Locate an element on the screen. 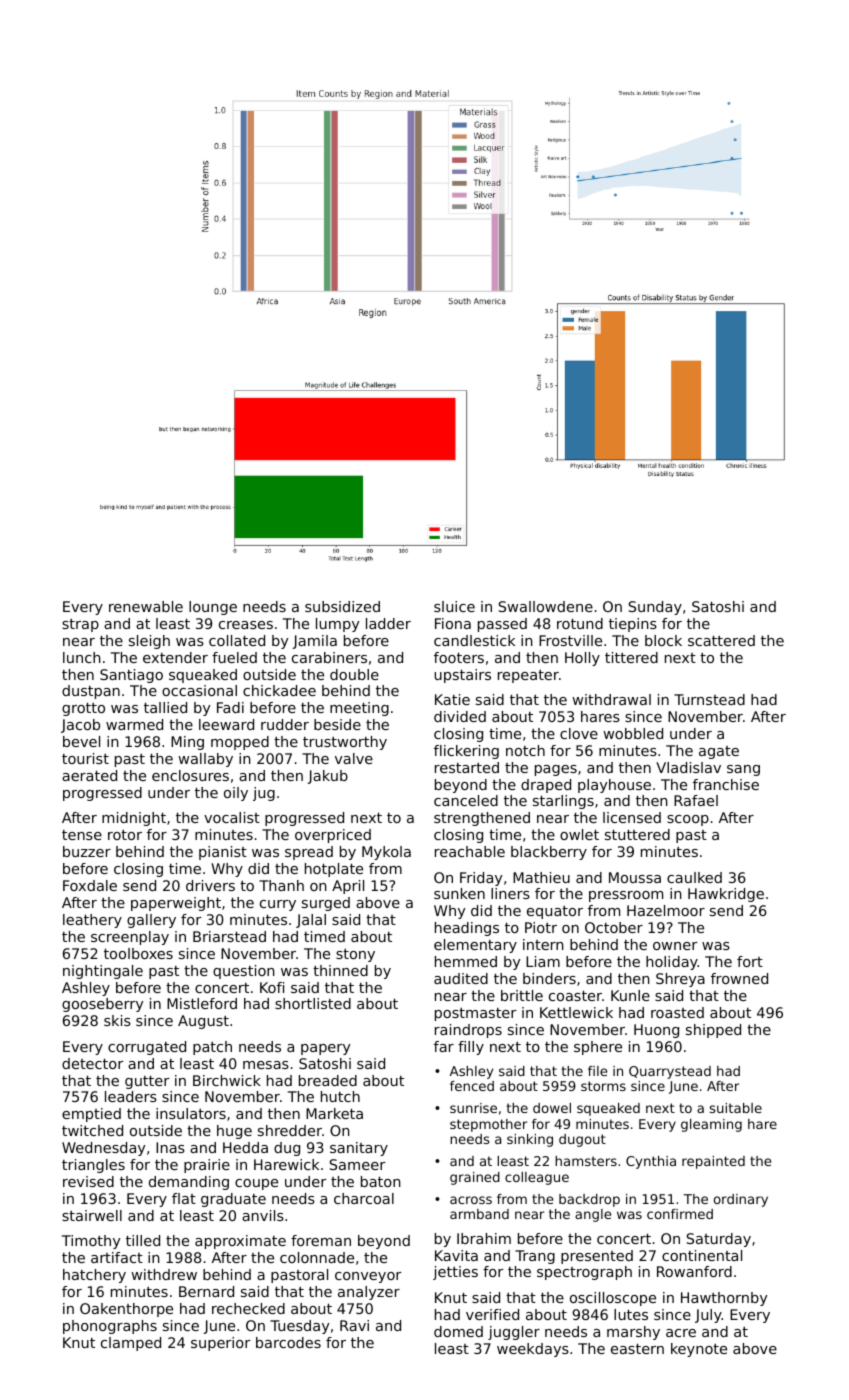 This screenshot has height=1400, width=849. nightingale is located at coordinates (103, 972).
